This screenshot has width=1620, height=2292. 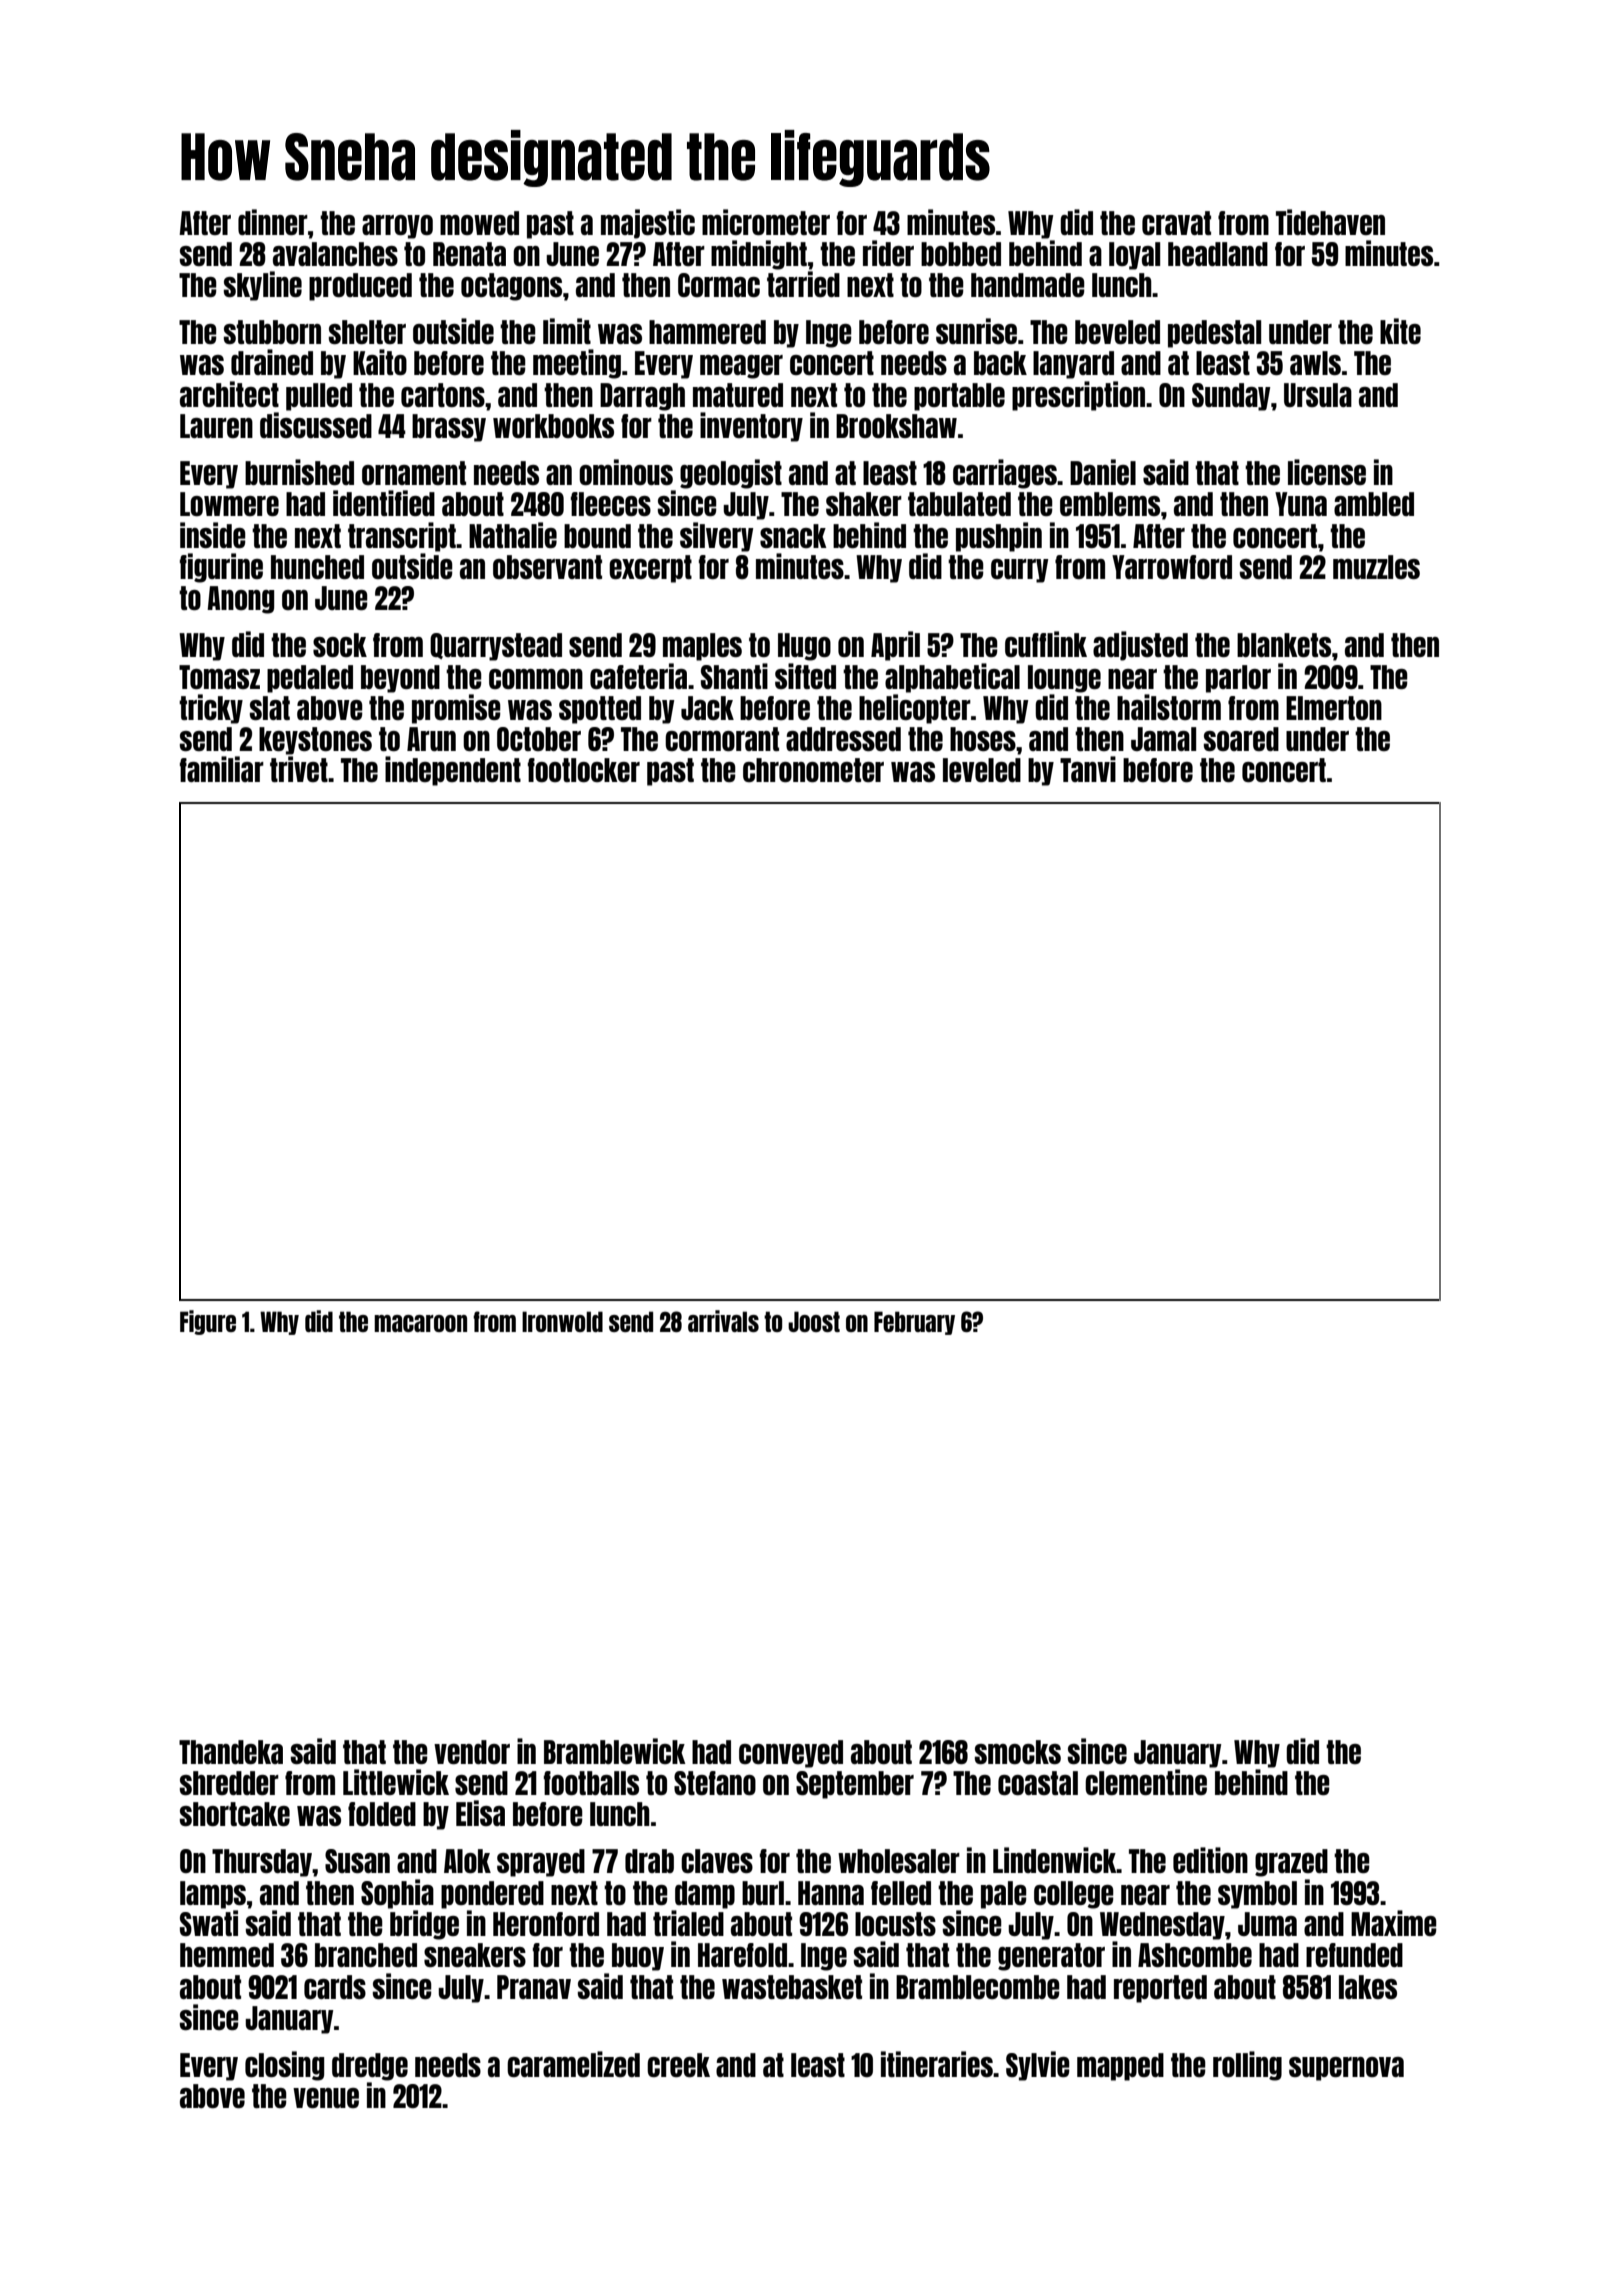 What do you see at coordinates (326, 2098) in the screenshot?
I see `venue` at bounding box center [326, 2098].
